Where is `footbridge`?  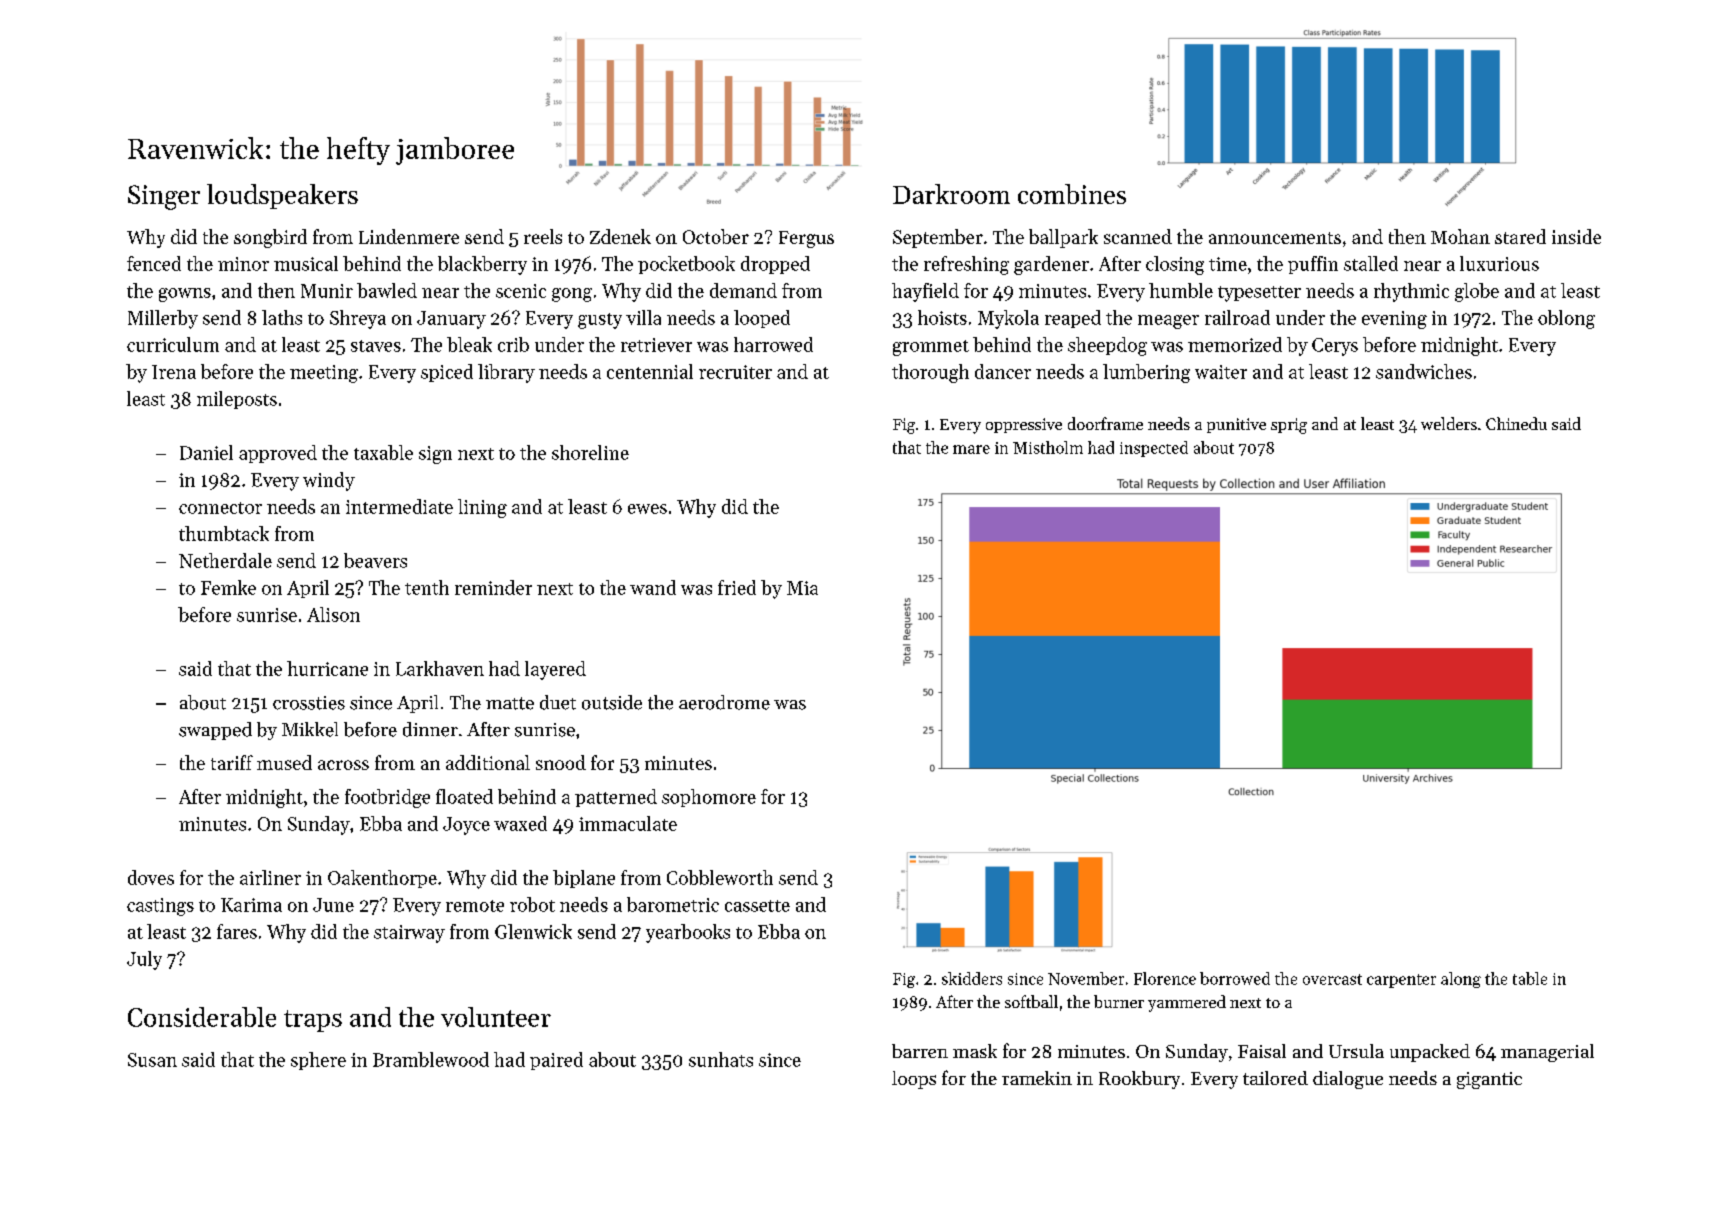 footbridge is located at coordinates (387, 798).
